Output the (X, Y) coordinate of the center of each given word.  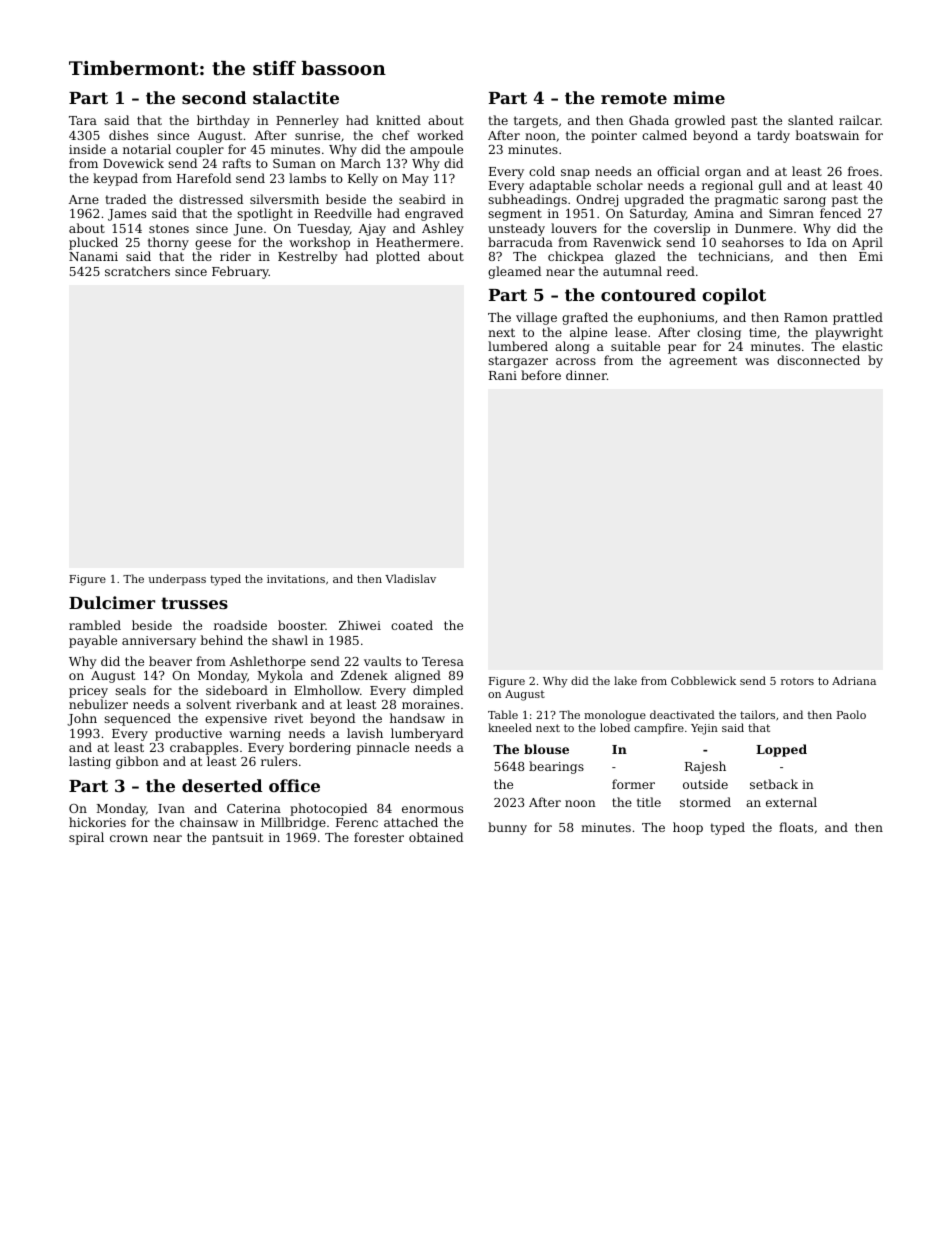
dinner (586, 375)
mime (699, 97)
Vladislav (410, 578)
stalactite (296, 97)
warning (255, 735)
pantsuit (237, 839)
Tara (83, 120)
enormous (432, 809)
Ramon (806, 317)
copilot (734, 296)
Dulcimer (112, 602)
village (536, 318)
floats (796, 827)
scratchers (137, 271)
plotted (398, 257)
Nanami (93, 256)
